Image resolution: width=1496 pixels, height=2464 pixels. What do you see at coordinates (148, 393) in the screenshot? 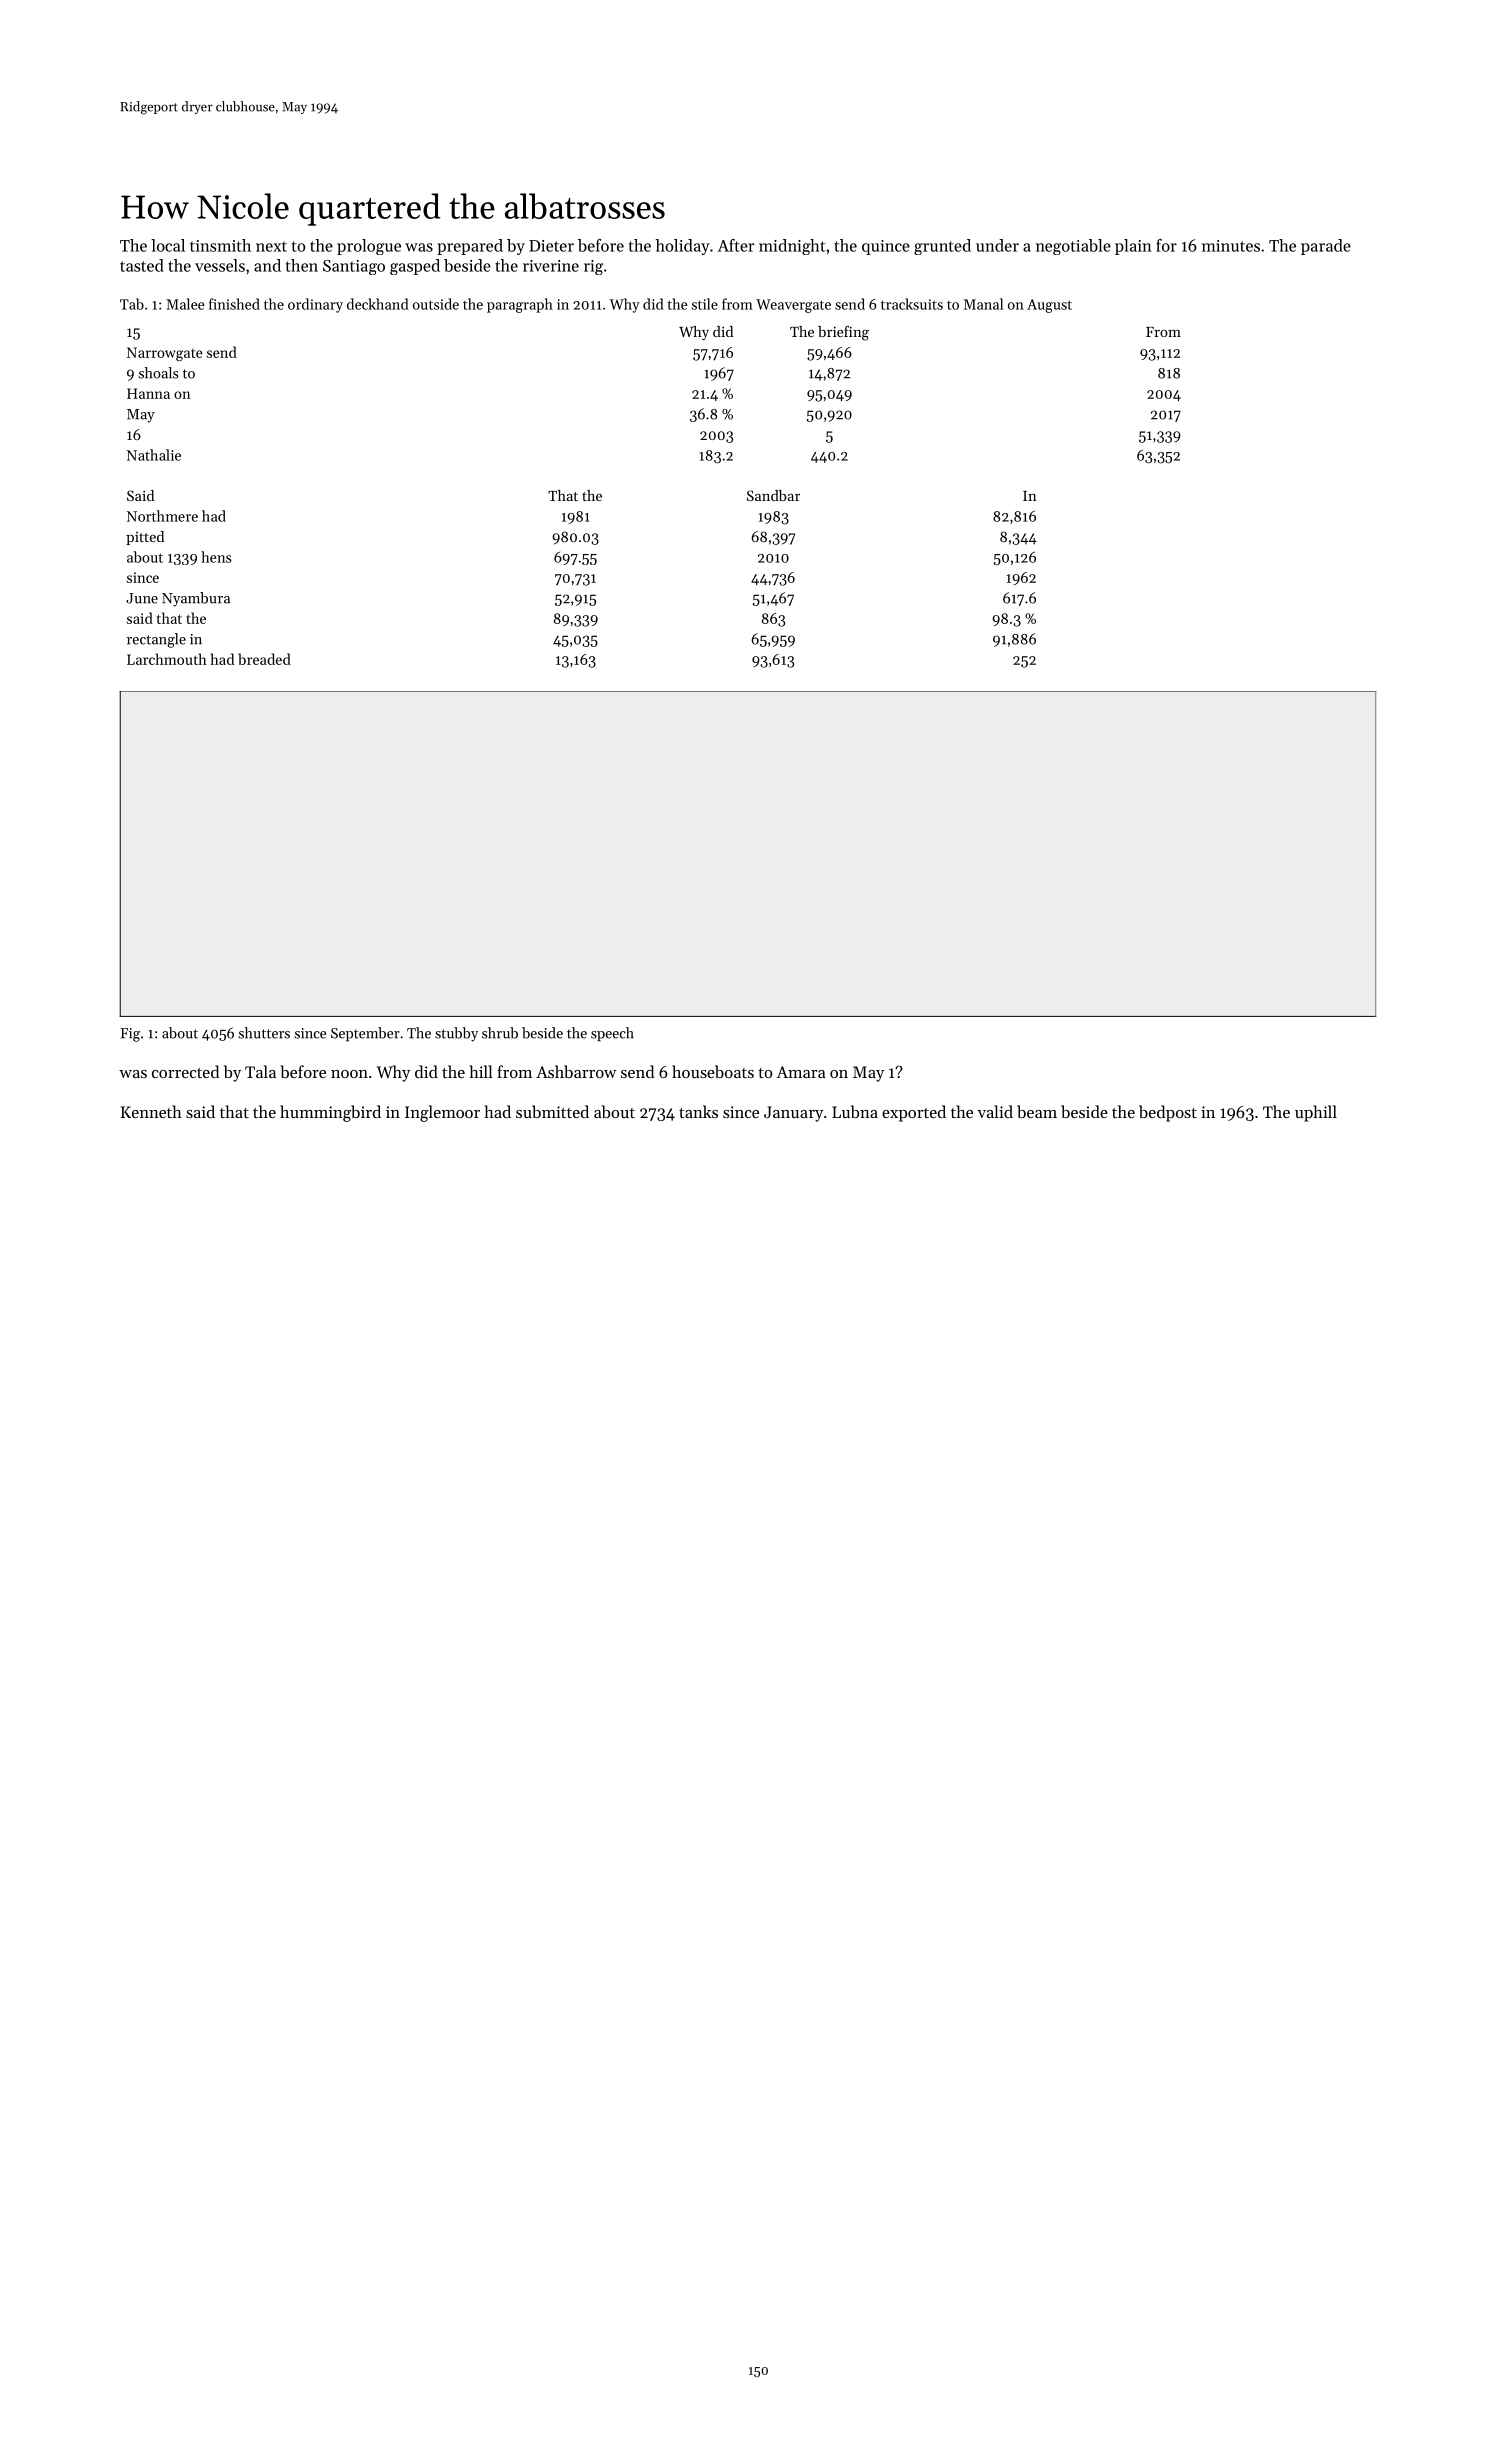
I see `Hanna` at bounding box center [148, 393].
